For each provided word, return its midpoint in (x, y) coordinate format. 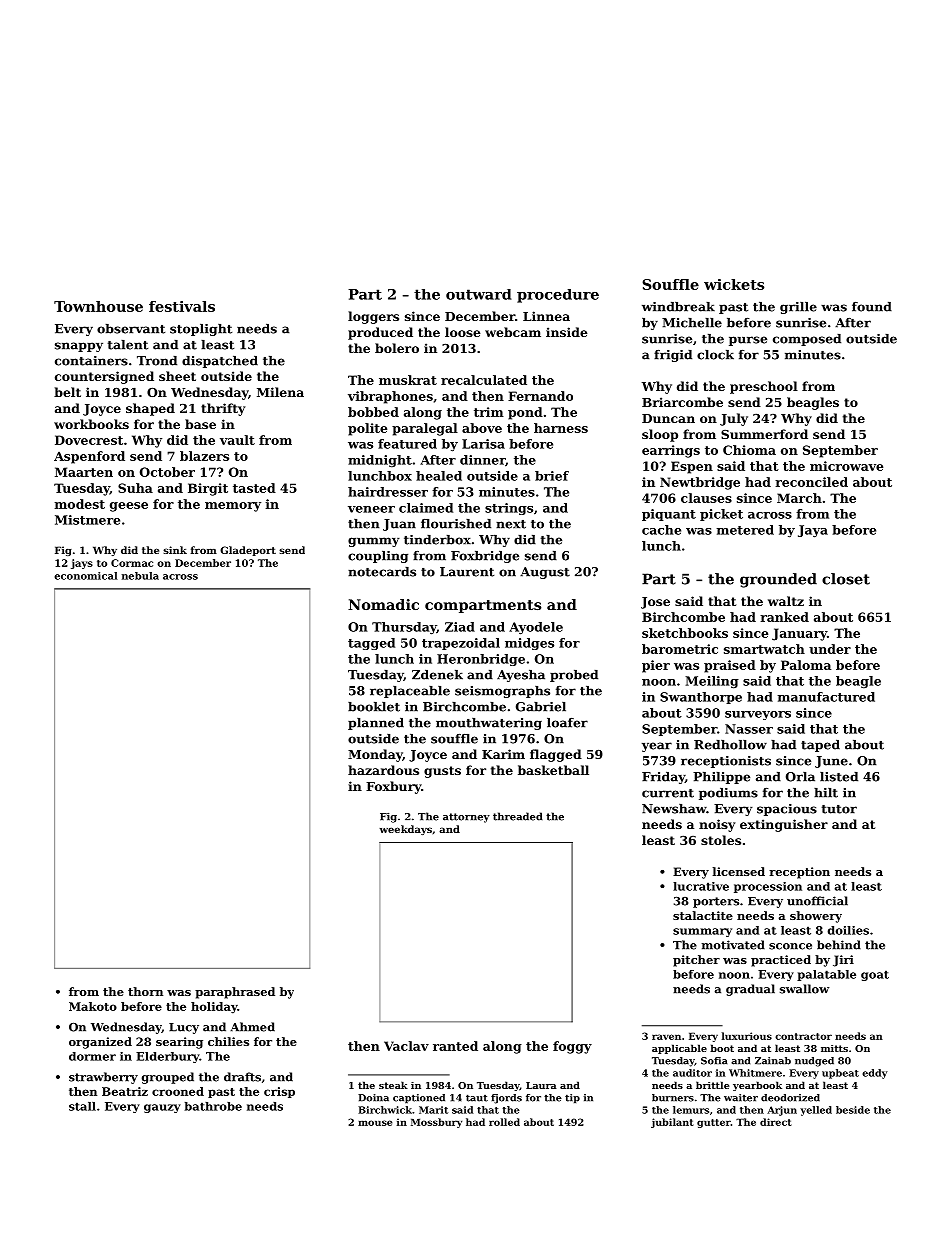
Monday (375, 755)
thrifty (223, 409)
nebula (140, 576)
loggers (373, 317)
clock (715, 355)
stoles (721, 840)
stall (82, 1106)
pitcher (696, 961)
